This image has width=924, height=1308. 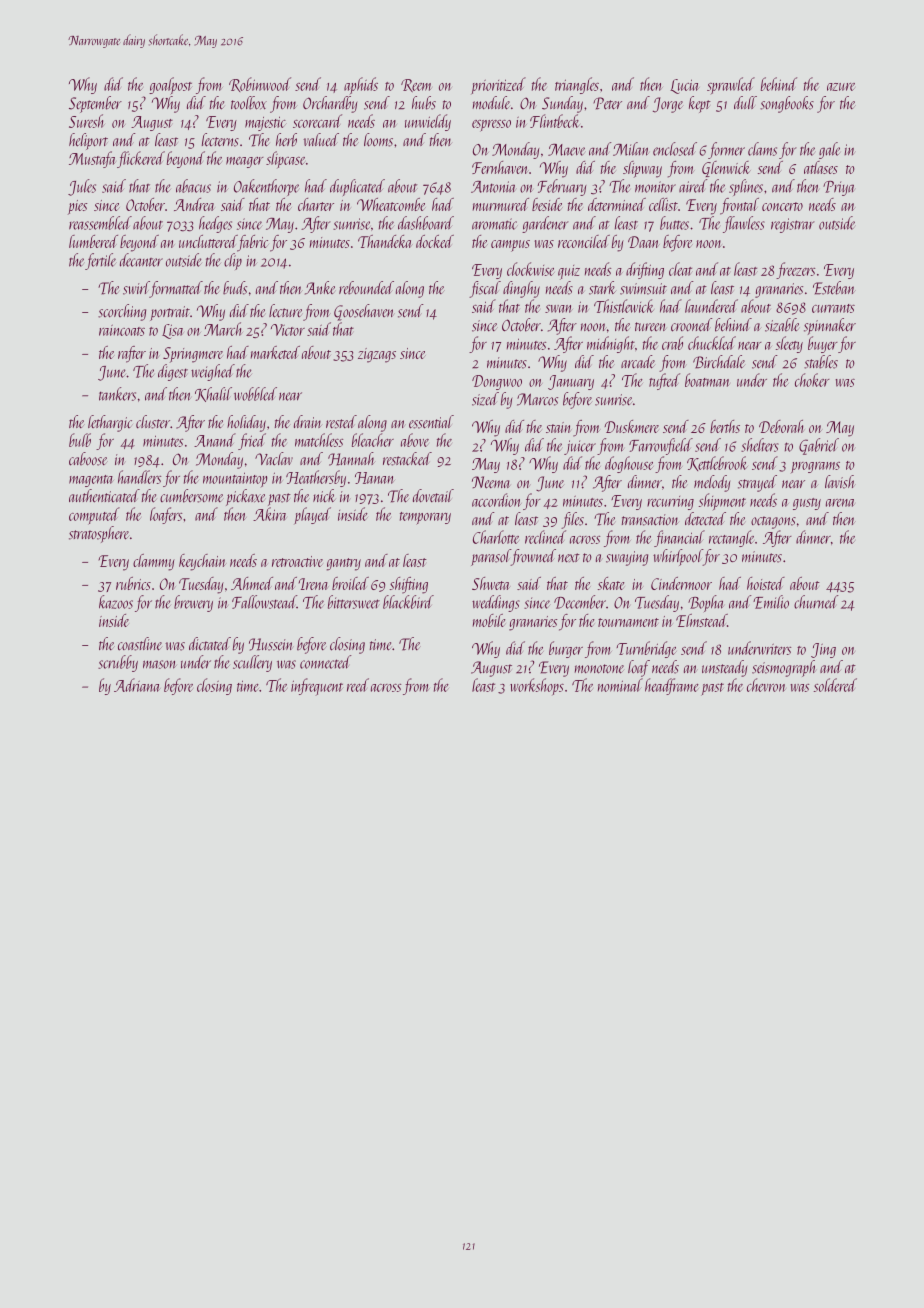 What do you see at coordinates (351, 459) in the image?
I see `Hannah` at bounding box center [351, 459].
